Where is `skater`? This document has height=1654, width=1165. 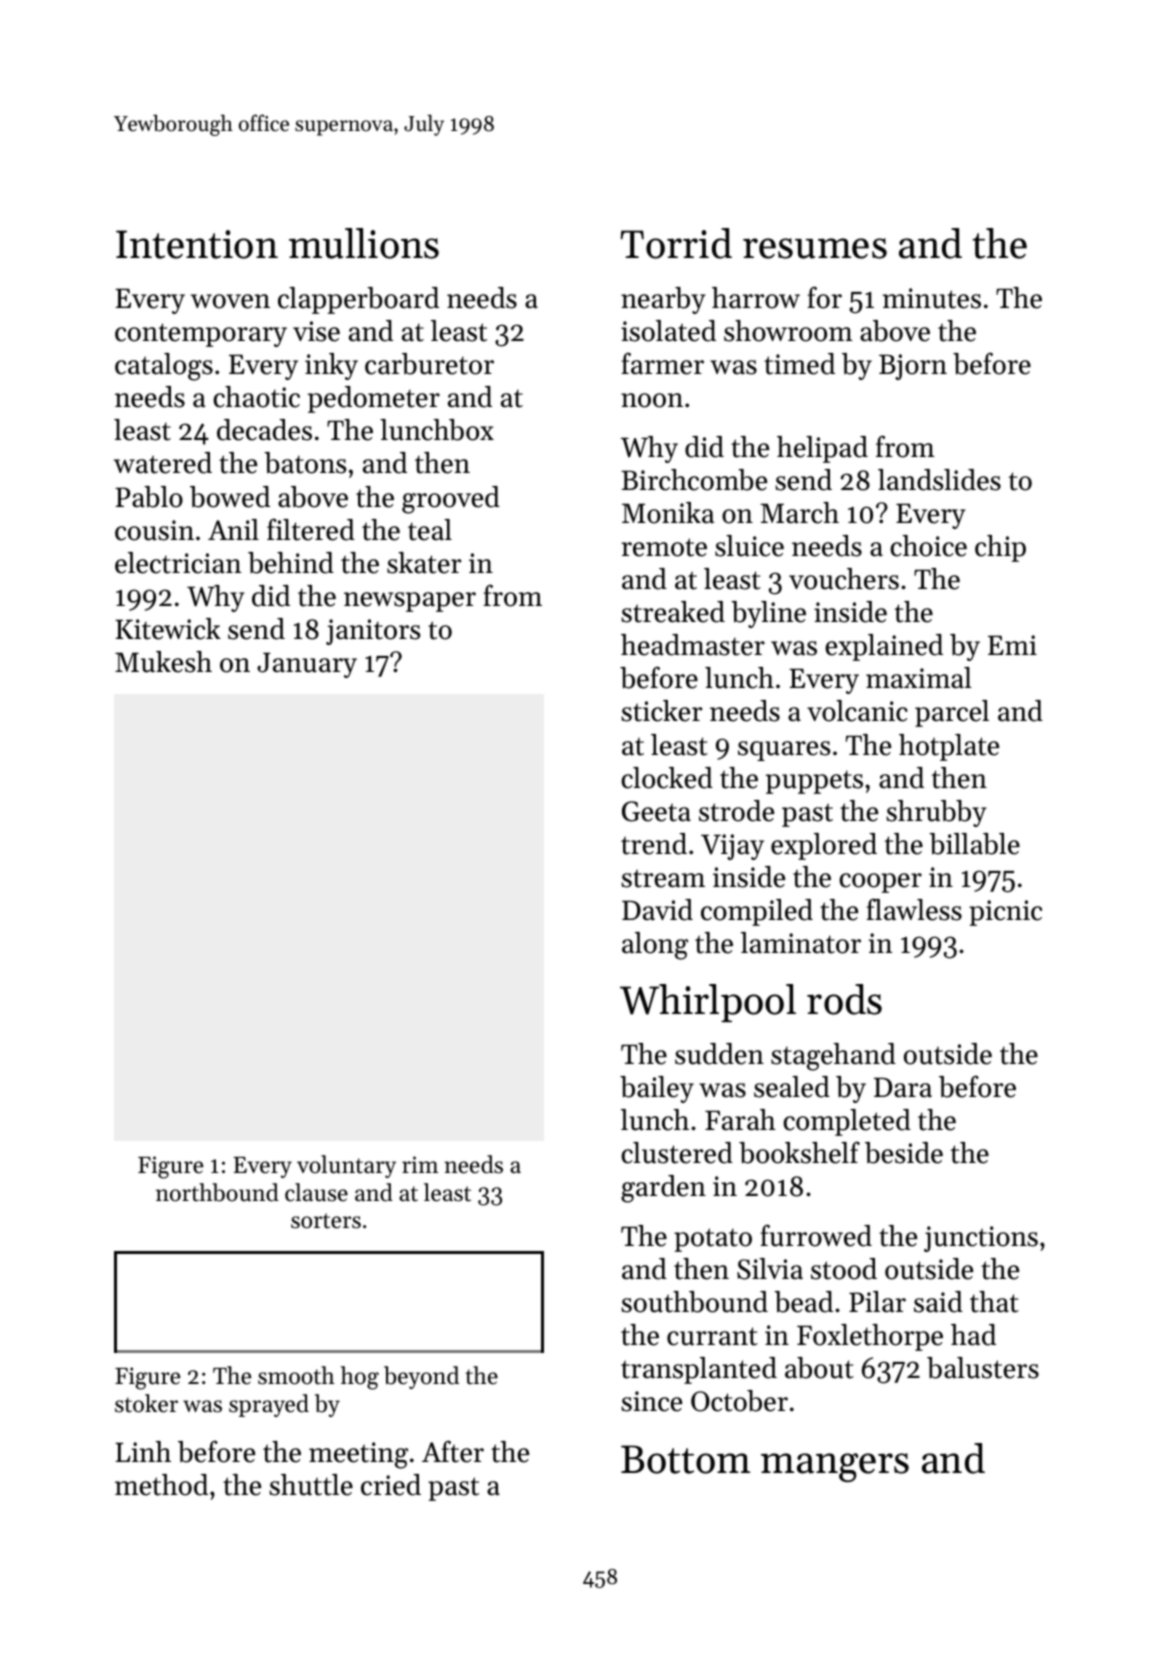 skater is located at coordinates (424, 563).
